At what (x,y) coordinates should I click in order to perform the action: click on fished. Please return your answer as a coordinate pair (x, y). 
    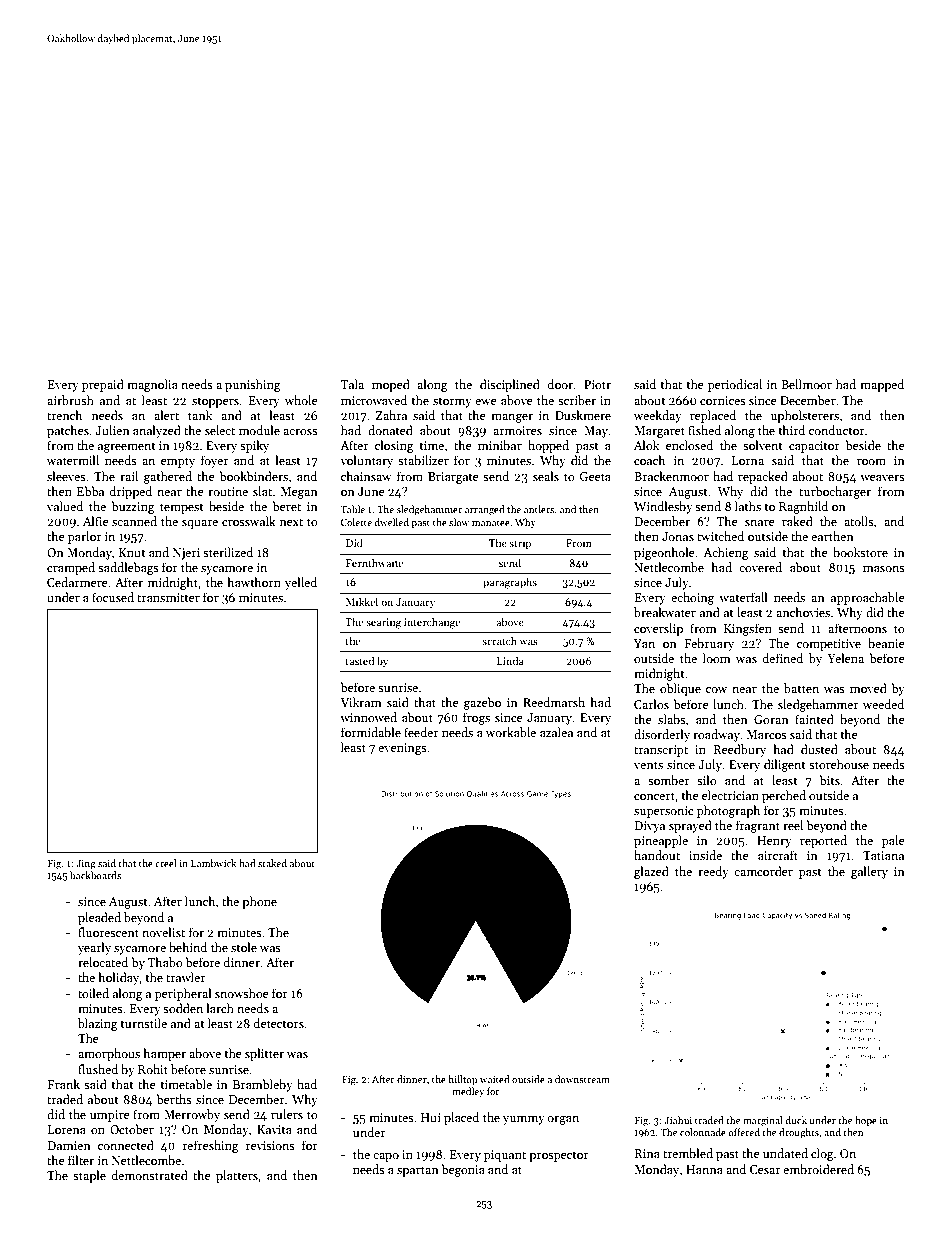
    Looking at the image, I should click on (704, 430).
